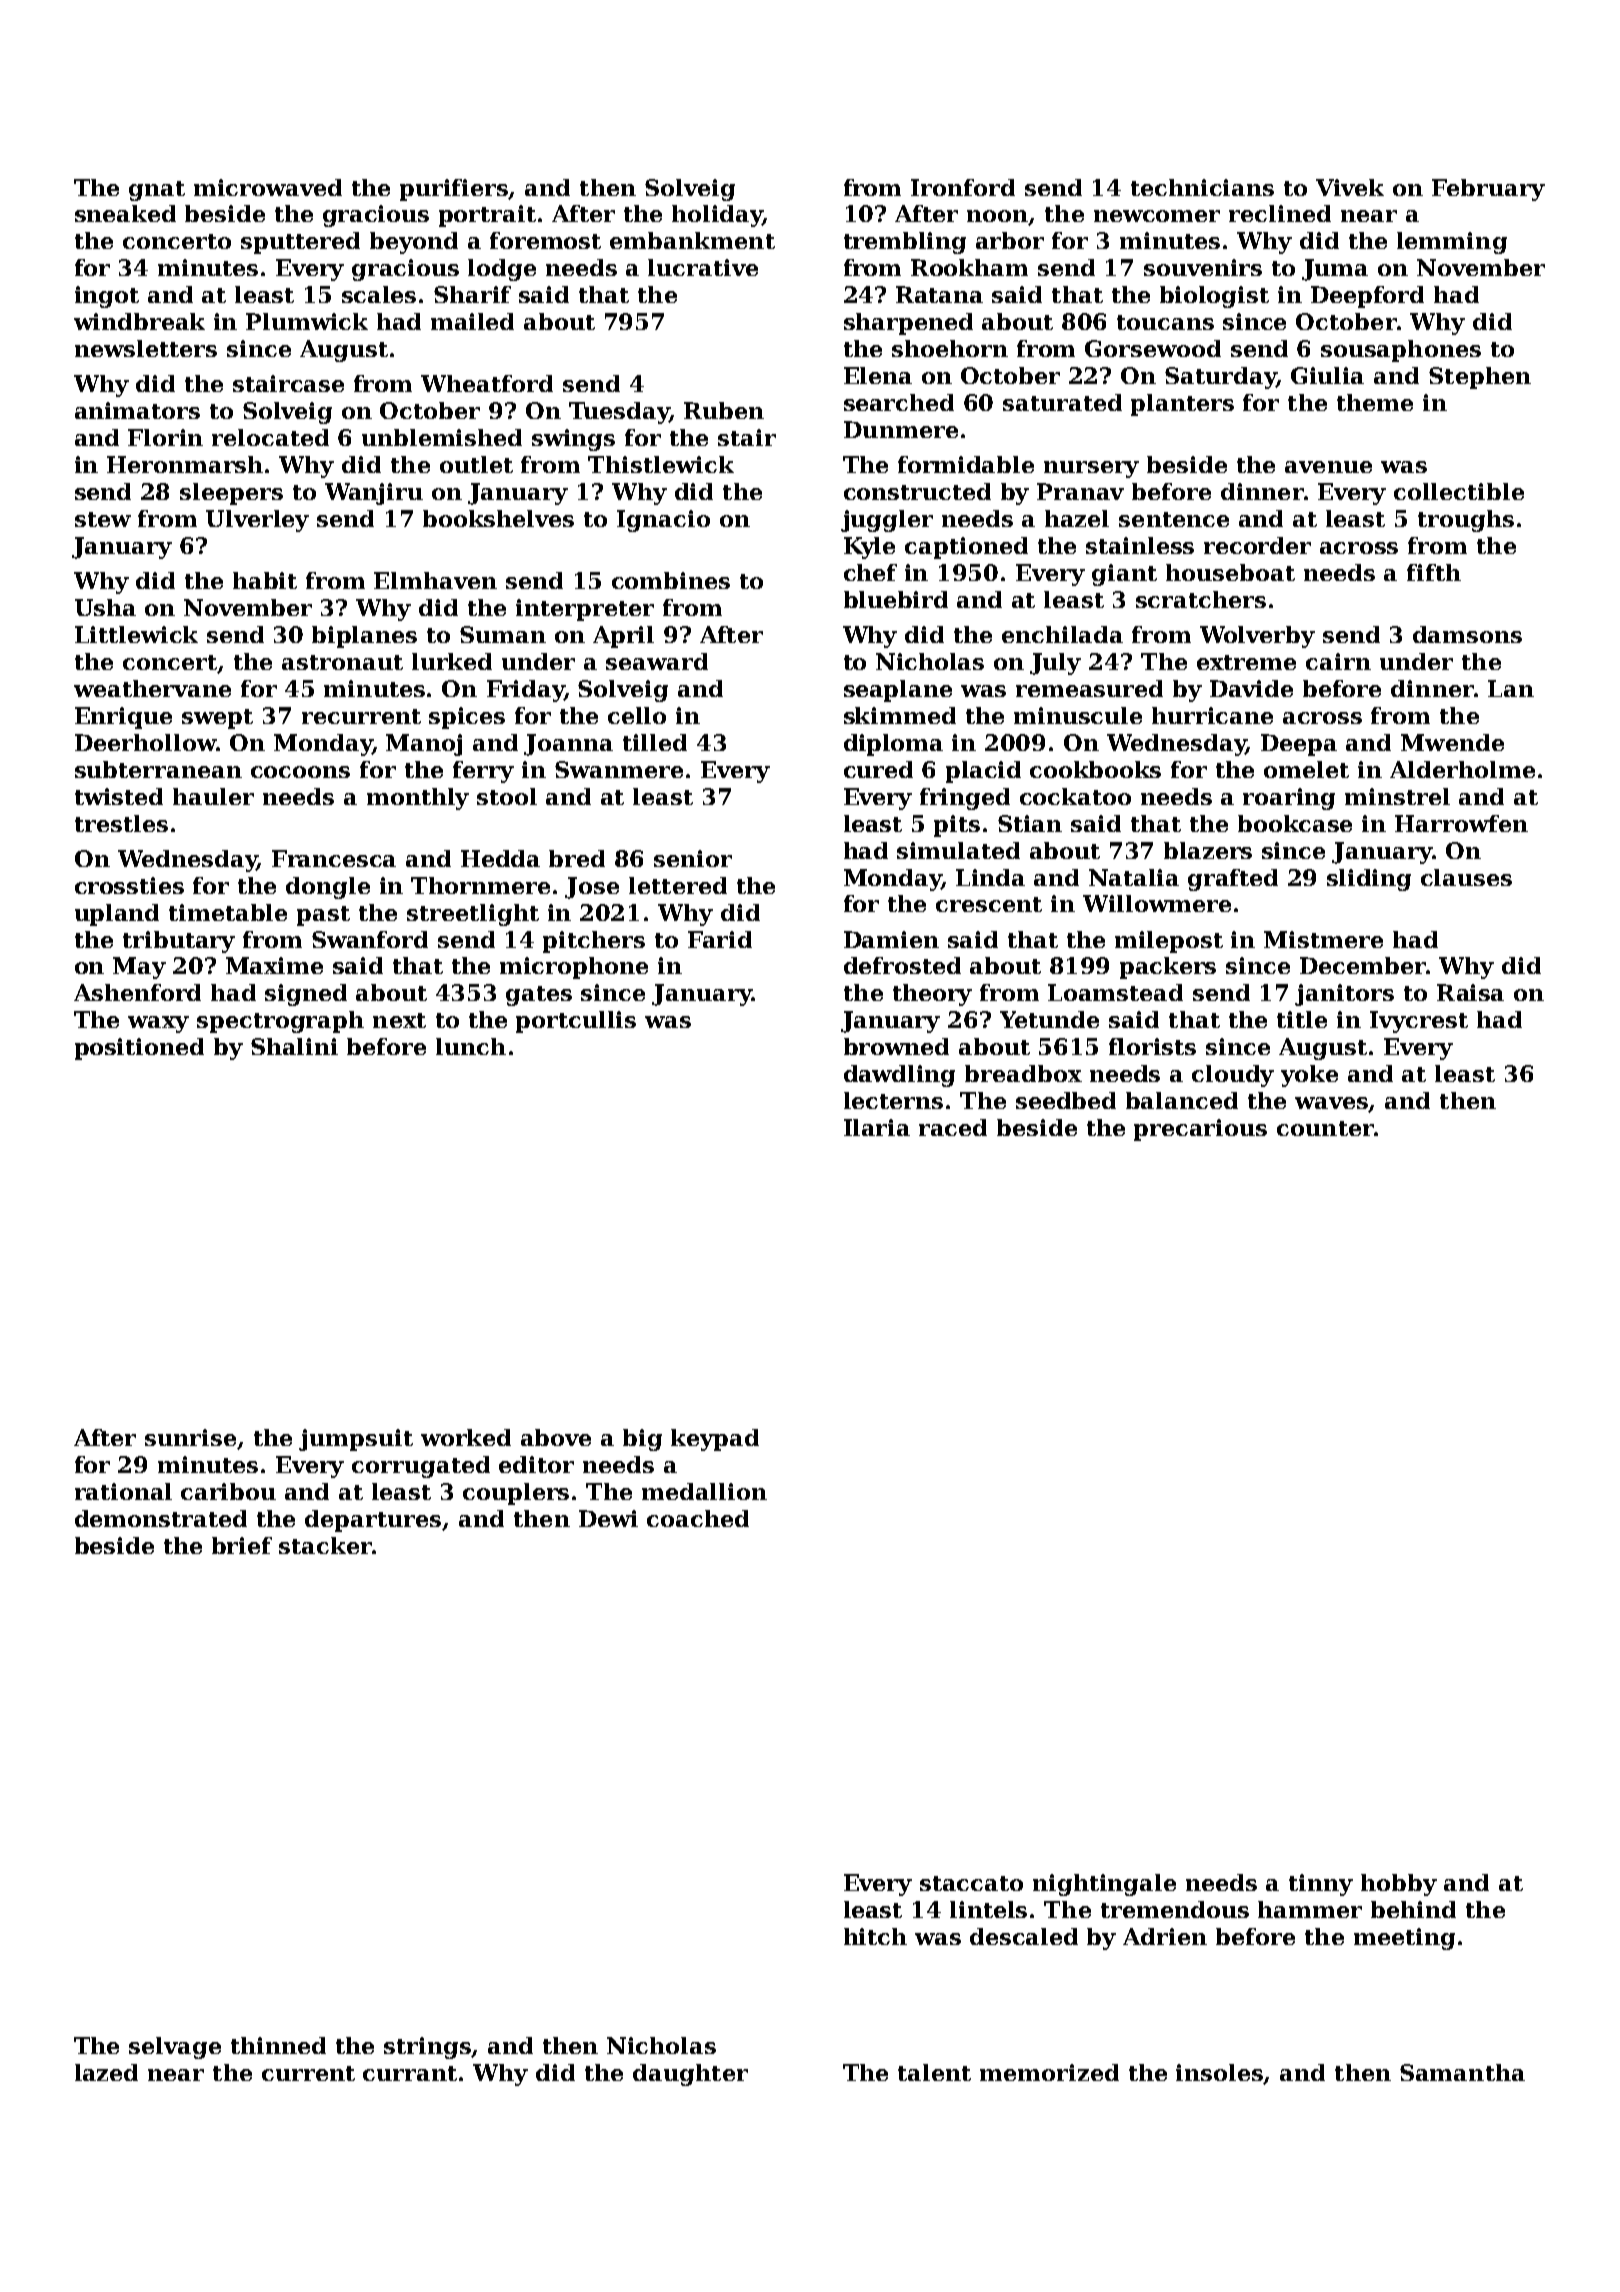  What do you see at coordinates (1200, 1130) in the image?
I see `precarious` at bounding box center [1200, 1130].
